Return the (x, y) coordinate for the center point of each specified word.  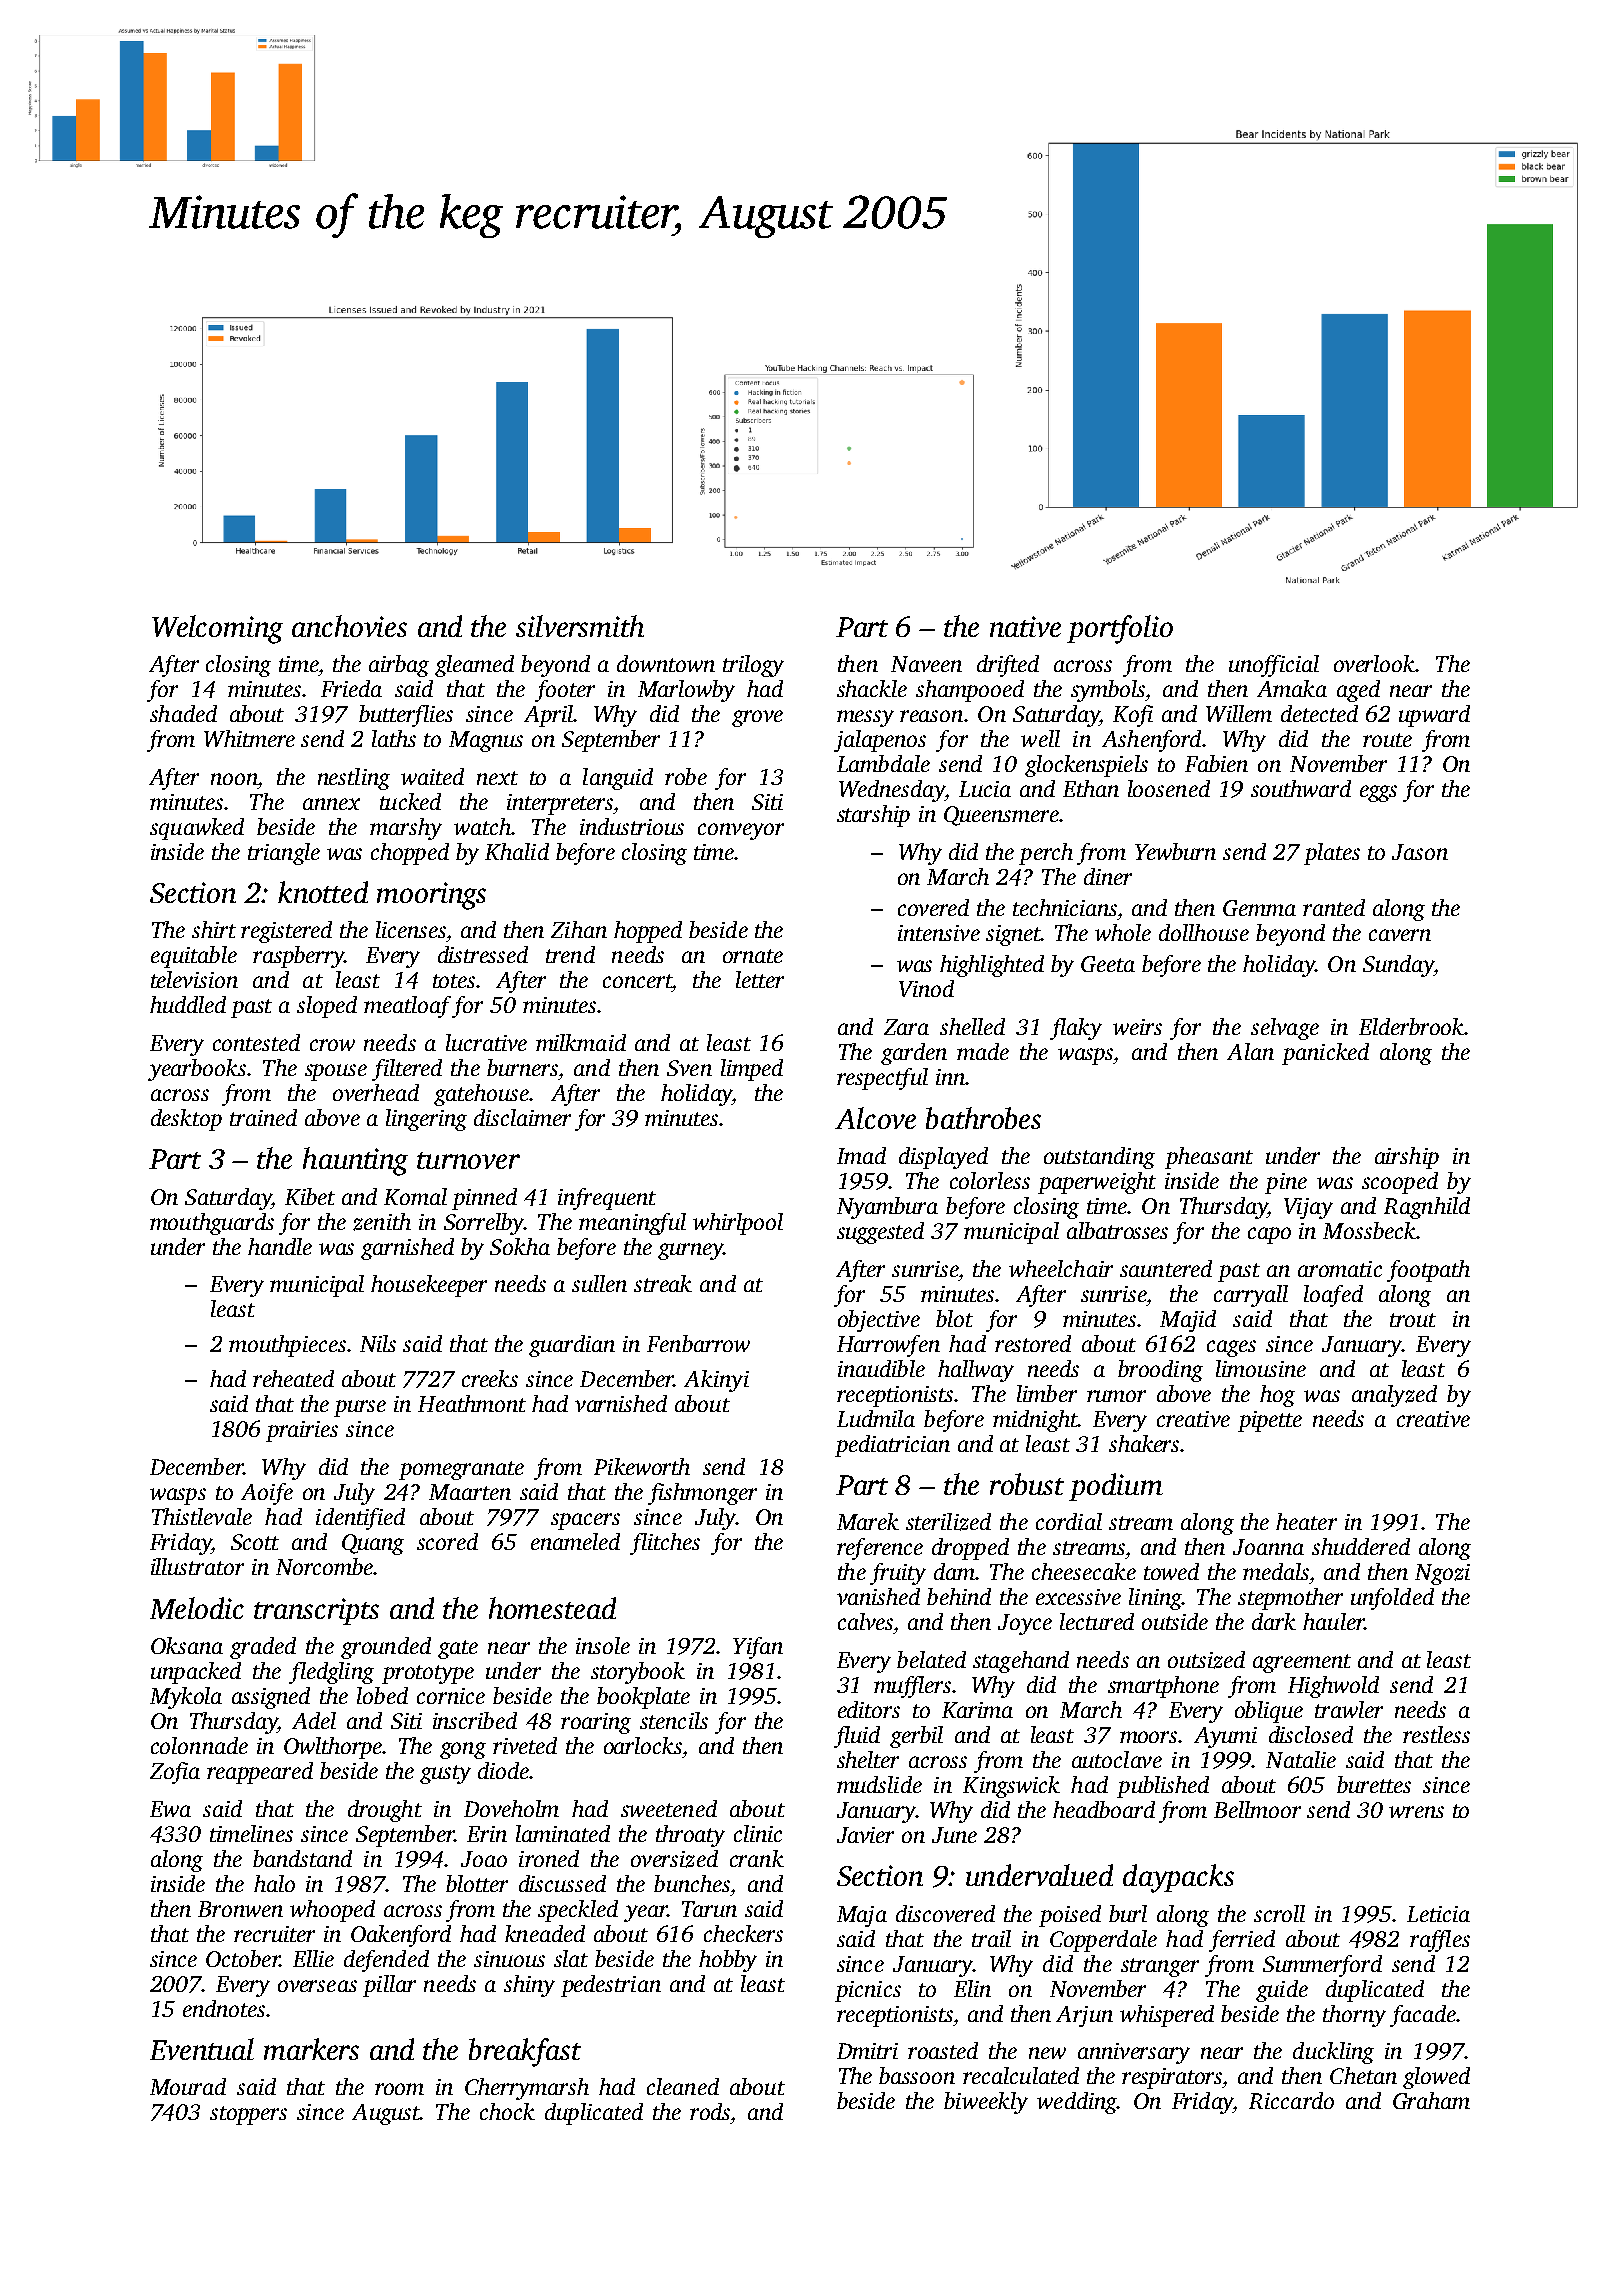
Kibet (310, 1196)
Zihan (579, 929)
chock (507, 2111)
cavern (1400, 935)
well (1040, 738)
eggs (1378, 793)
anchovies (349, 626)
